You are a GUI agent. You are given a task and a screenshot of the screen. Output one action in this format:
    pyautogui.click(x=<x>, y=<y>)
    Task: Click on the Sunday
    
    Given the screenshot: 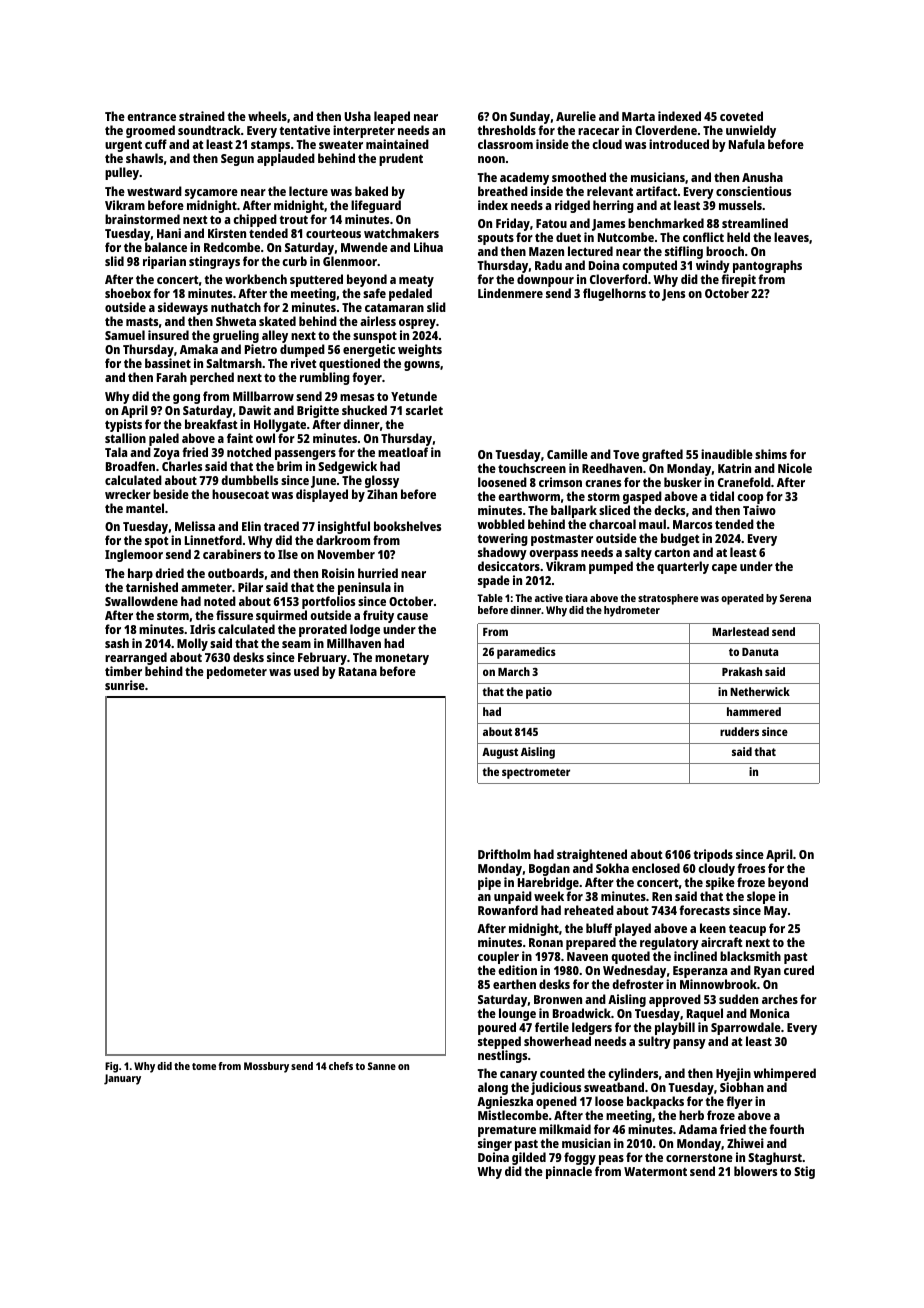 What is the action you would take?
    pyautogui.click(x=530, y=117)
